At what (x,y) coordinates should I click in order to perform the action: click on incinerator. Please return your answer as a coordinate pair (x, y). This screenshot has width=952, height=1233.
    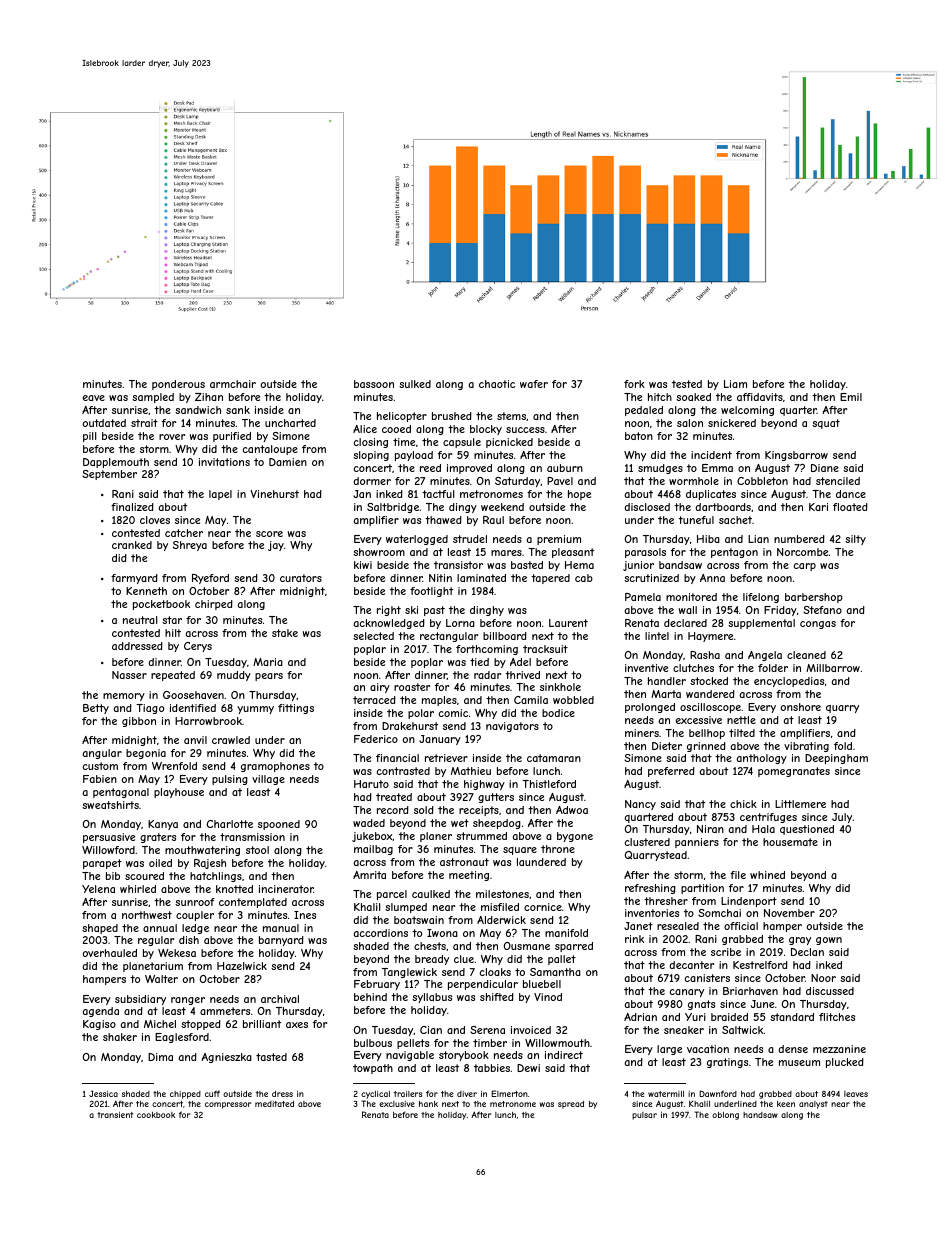
    Looking at the image, I should click on (286, 889).
